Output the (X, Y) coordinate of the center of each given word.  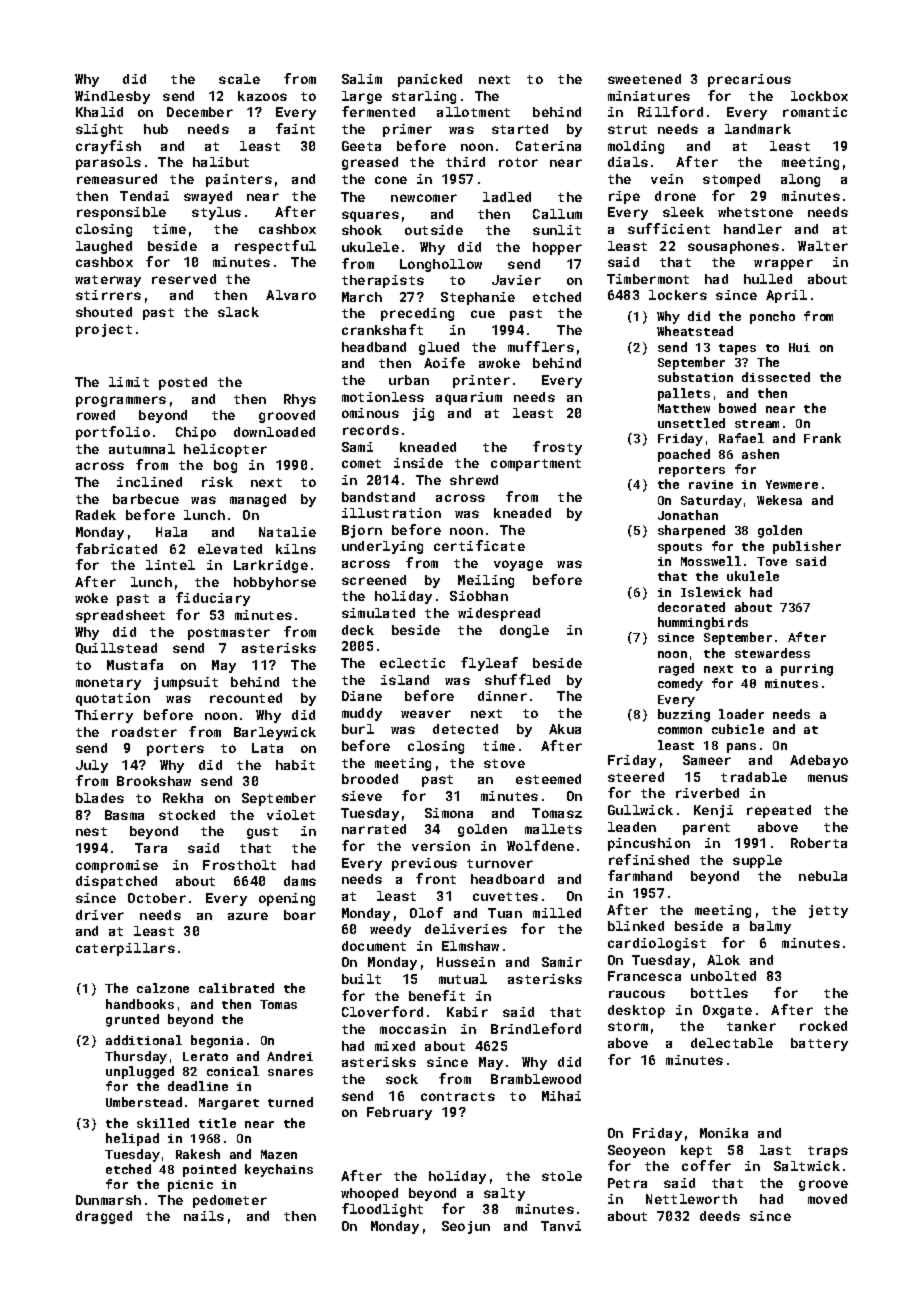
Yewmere (792, 484)
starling (424, 97)
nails (204, 1216)
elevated (230, 549)
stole (562, 1176)
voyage (518, 565)
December (200, 112)
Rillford (670, 111)
